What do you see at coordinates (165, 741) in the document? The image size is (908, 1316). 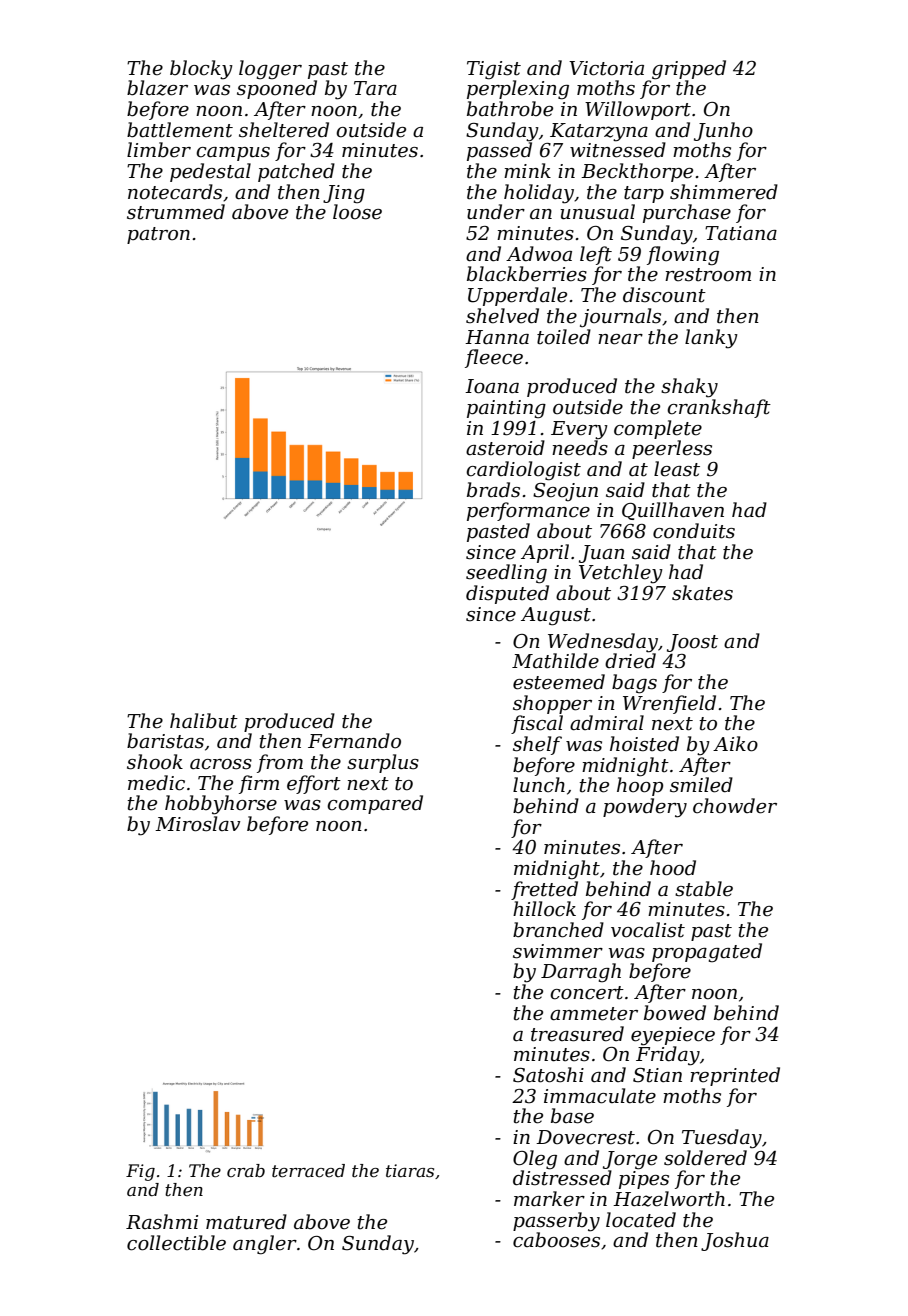 I see `baristas` at bounding box center [165, 741].
